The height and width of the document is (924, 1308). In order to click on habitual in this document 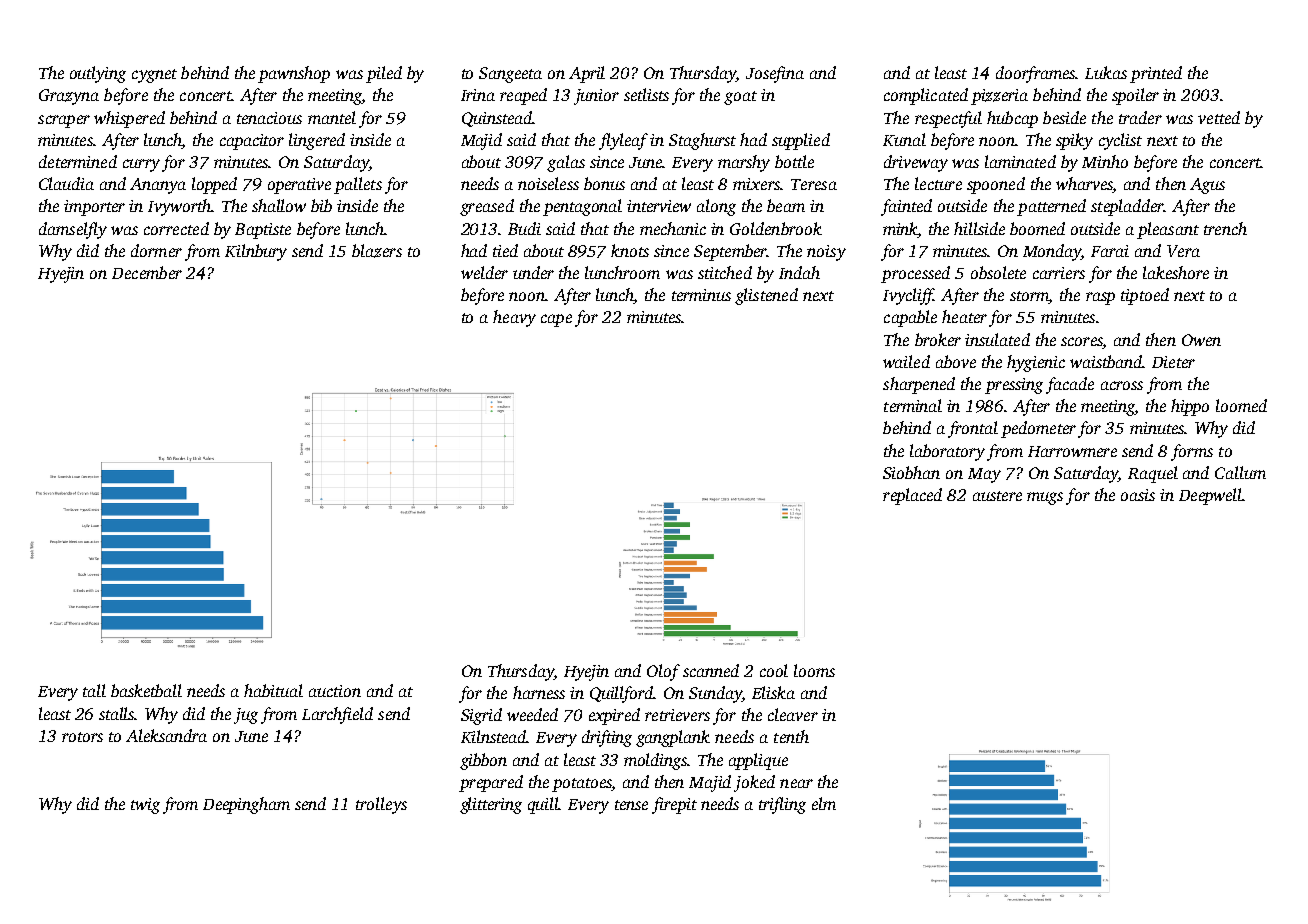, I will do `click(273, 690)`.
